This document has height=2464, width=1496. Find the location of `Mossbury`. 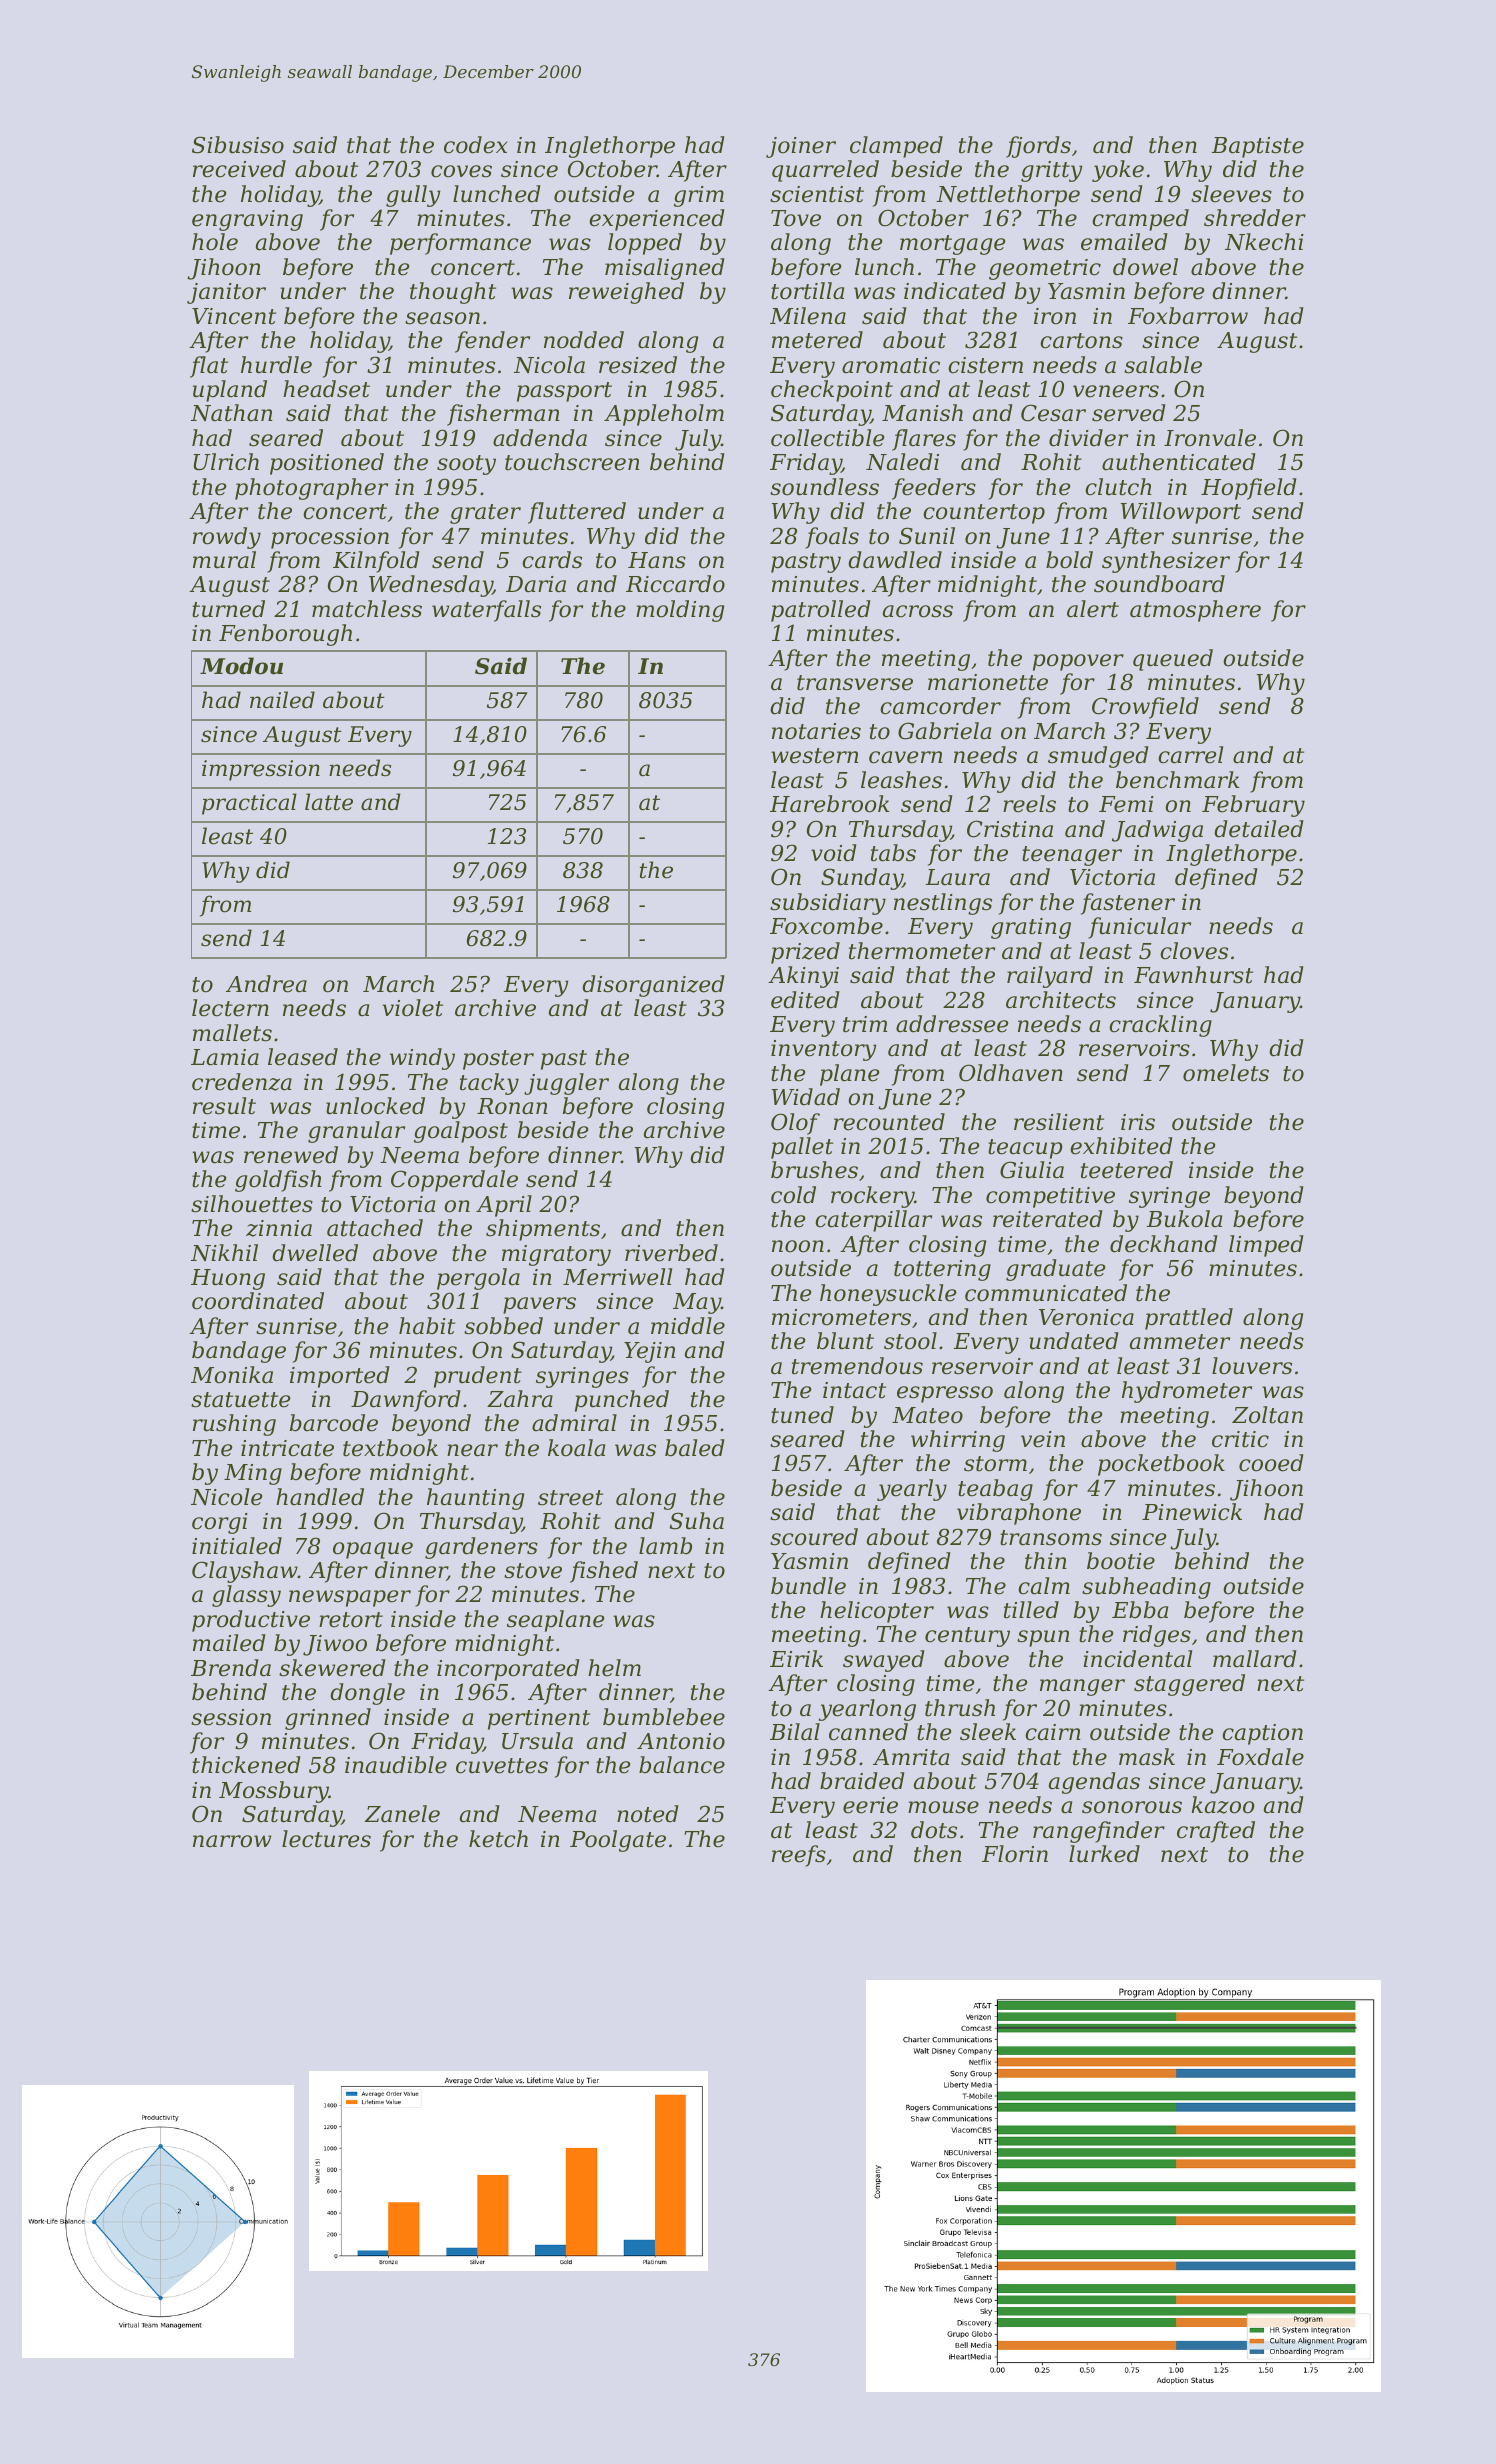

Mossbury is located at coordinates (274, 1792).
